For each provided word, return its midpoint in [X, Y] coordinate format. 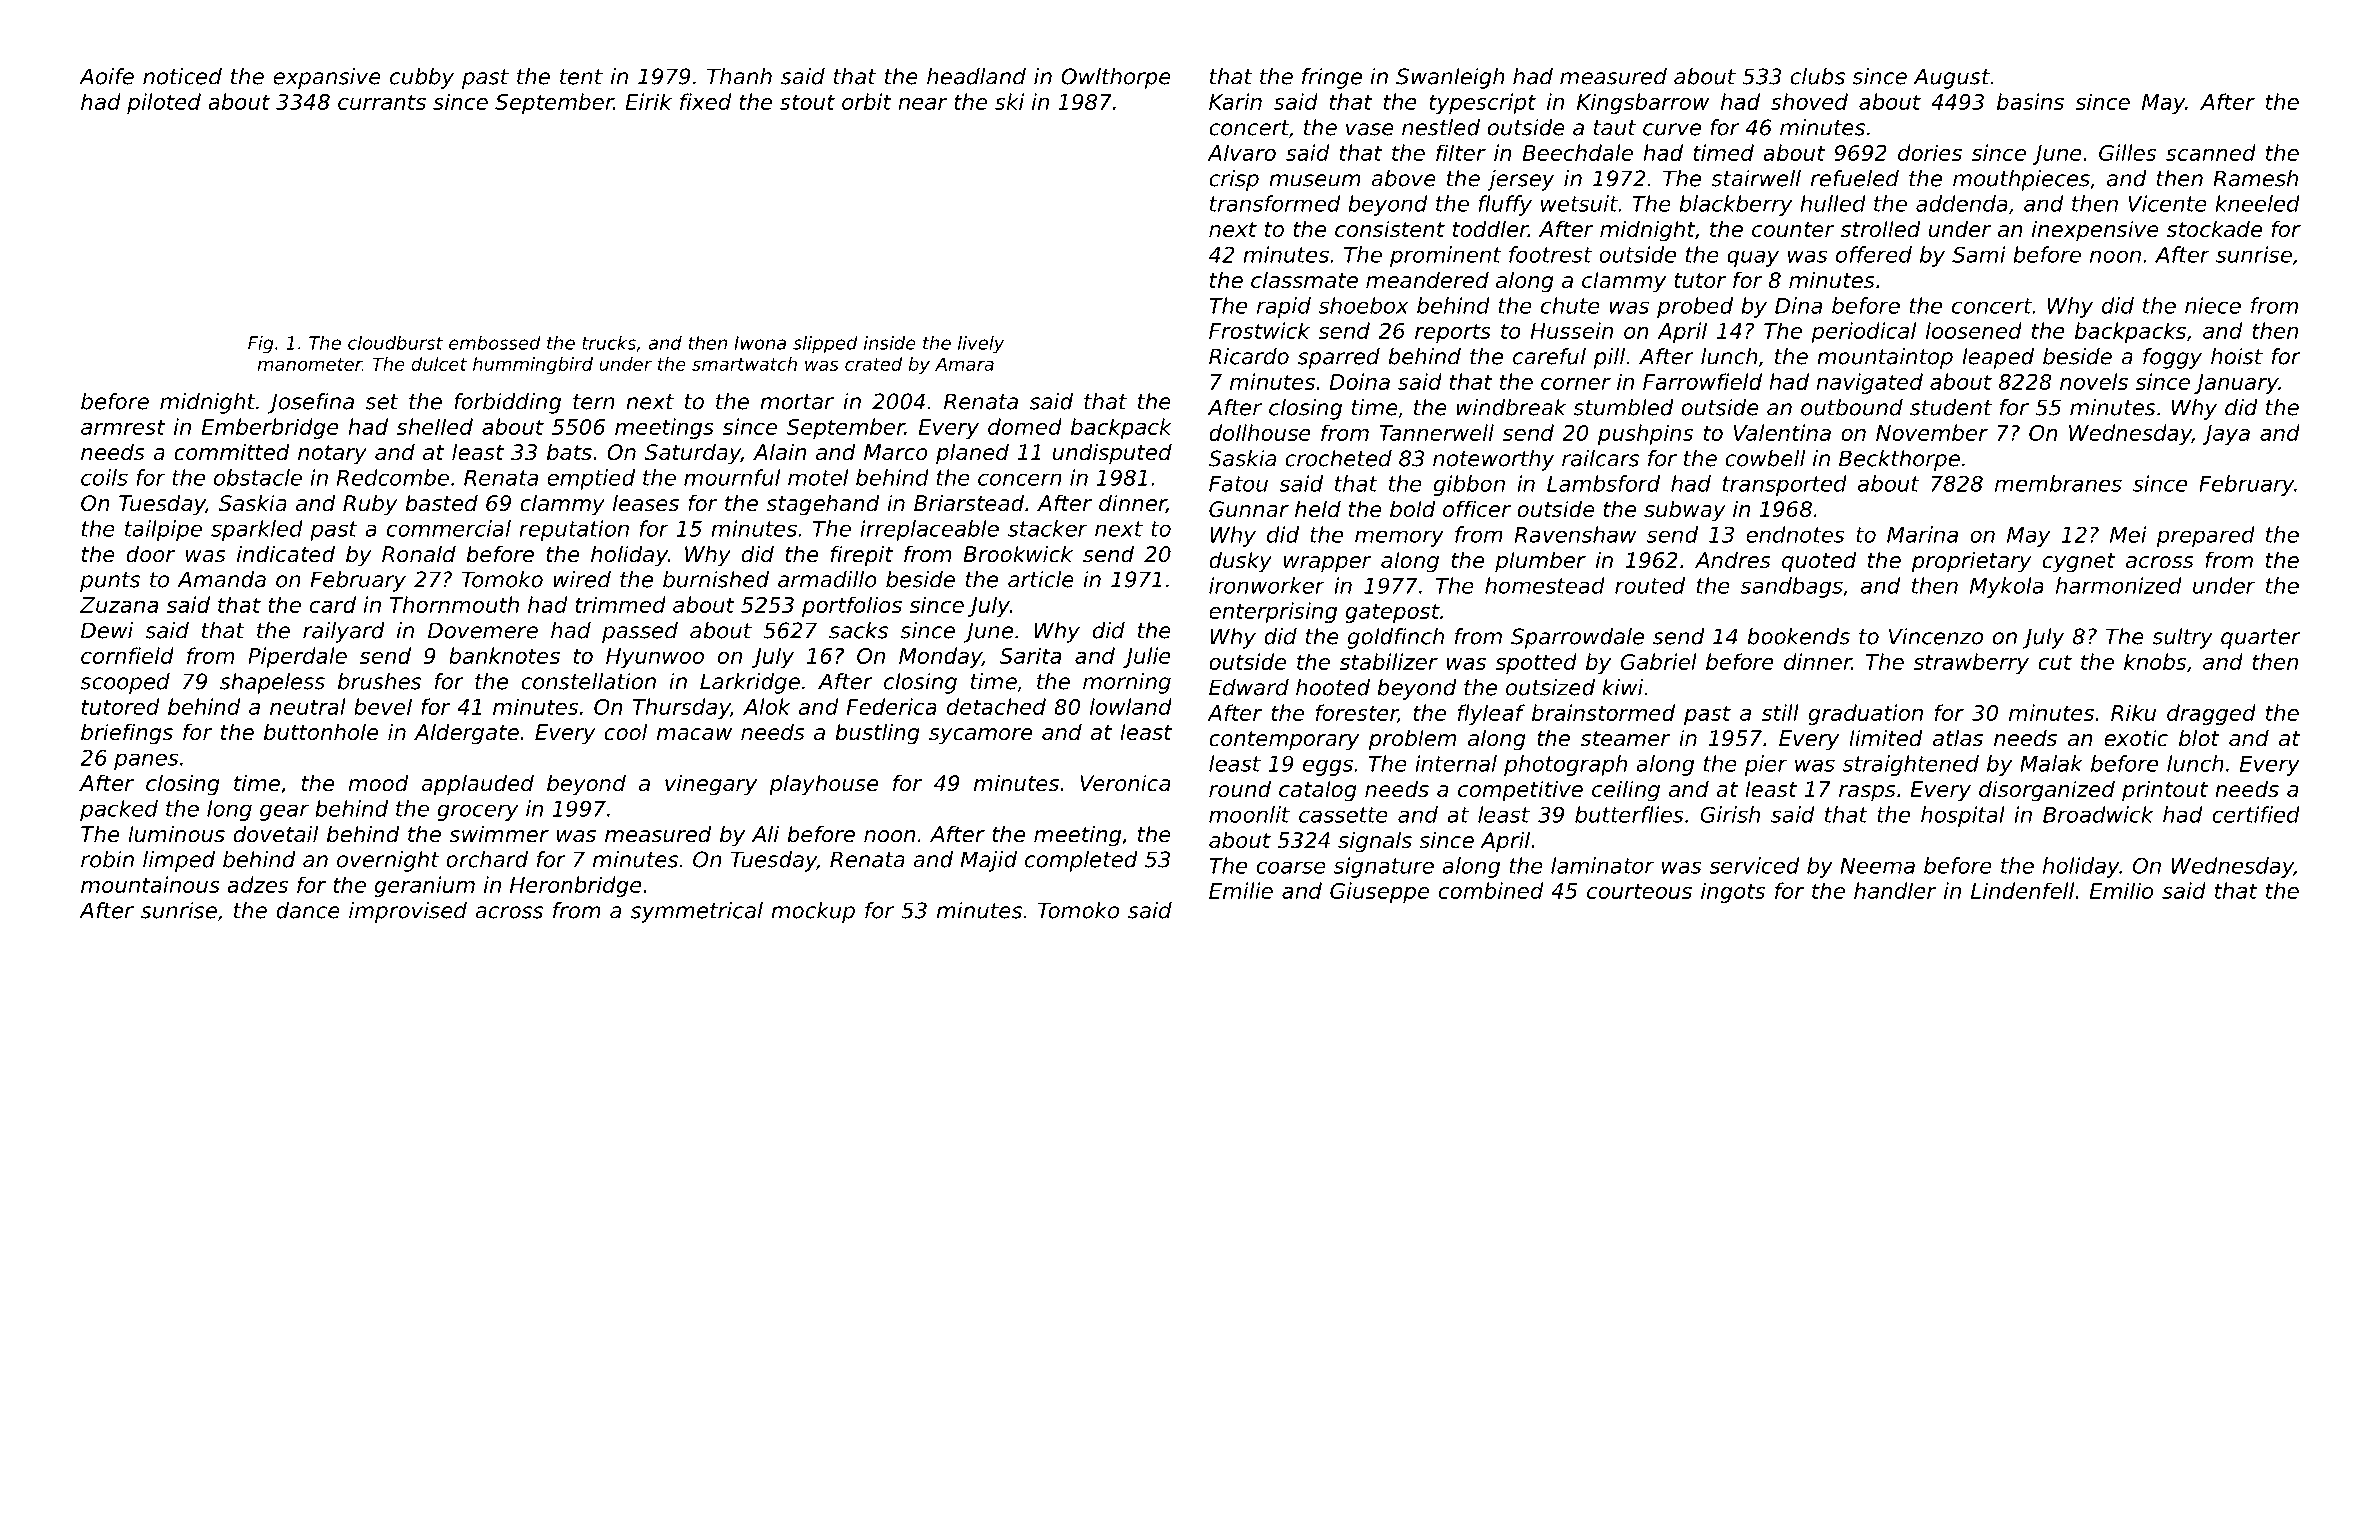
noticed [182, 76]
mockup [813, 912]
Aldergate [466, 734]
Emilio [2121, 890]
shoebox [1363, 305]
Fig [261, 344]
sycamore [980, 736]
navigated [1869, 383]
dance [308, 910]
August [1952, 78]
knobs [2155, 661]
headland [976, 76]
